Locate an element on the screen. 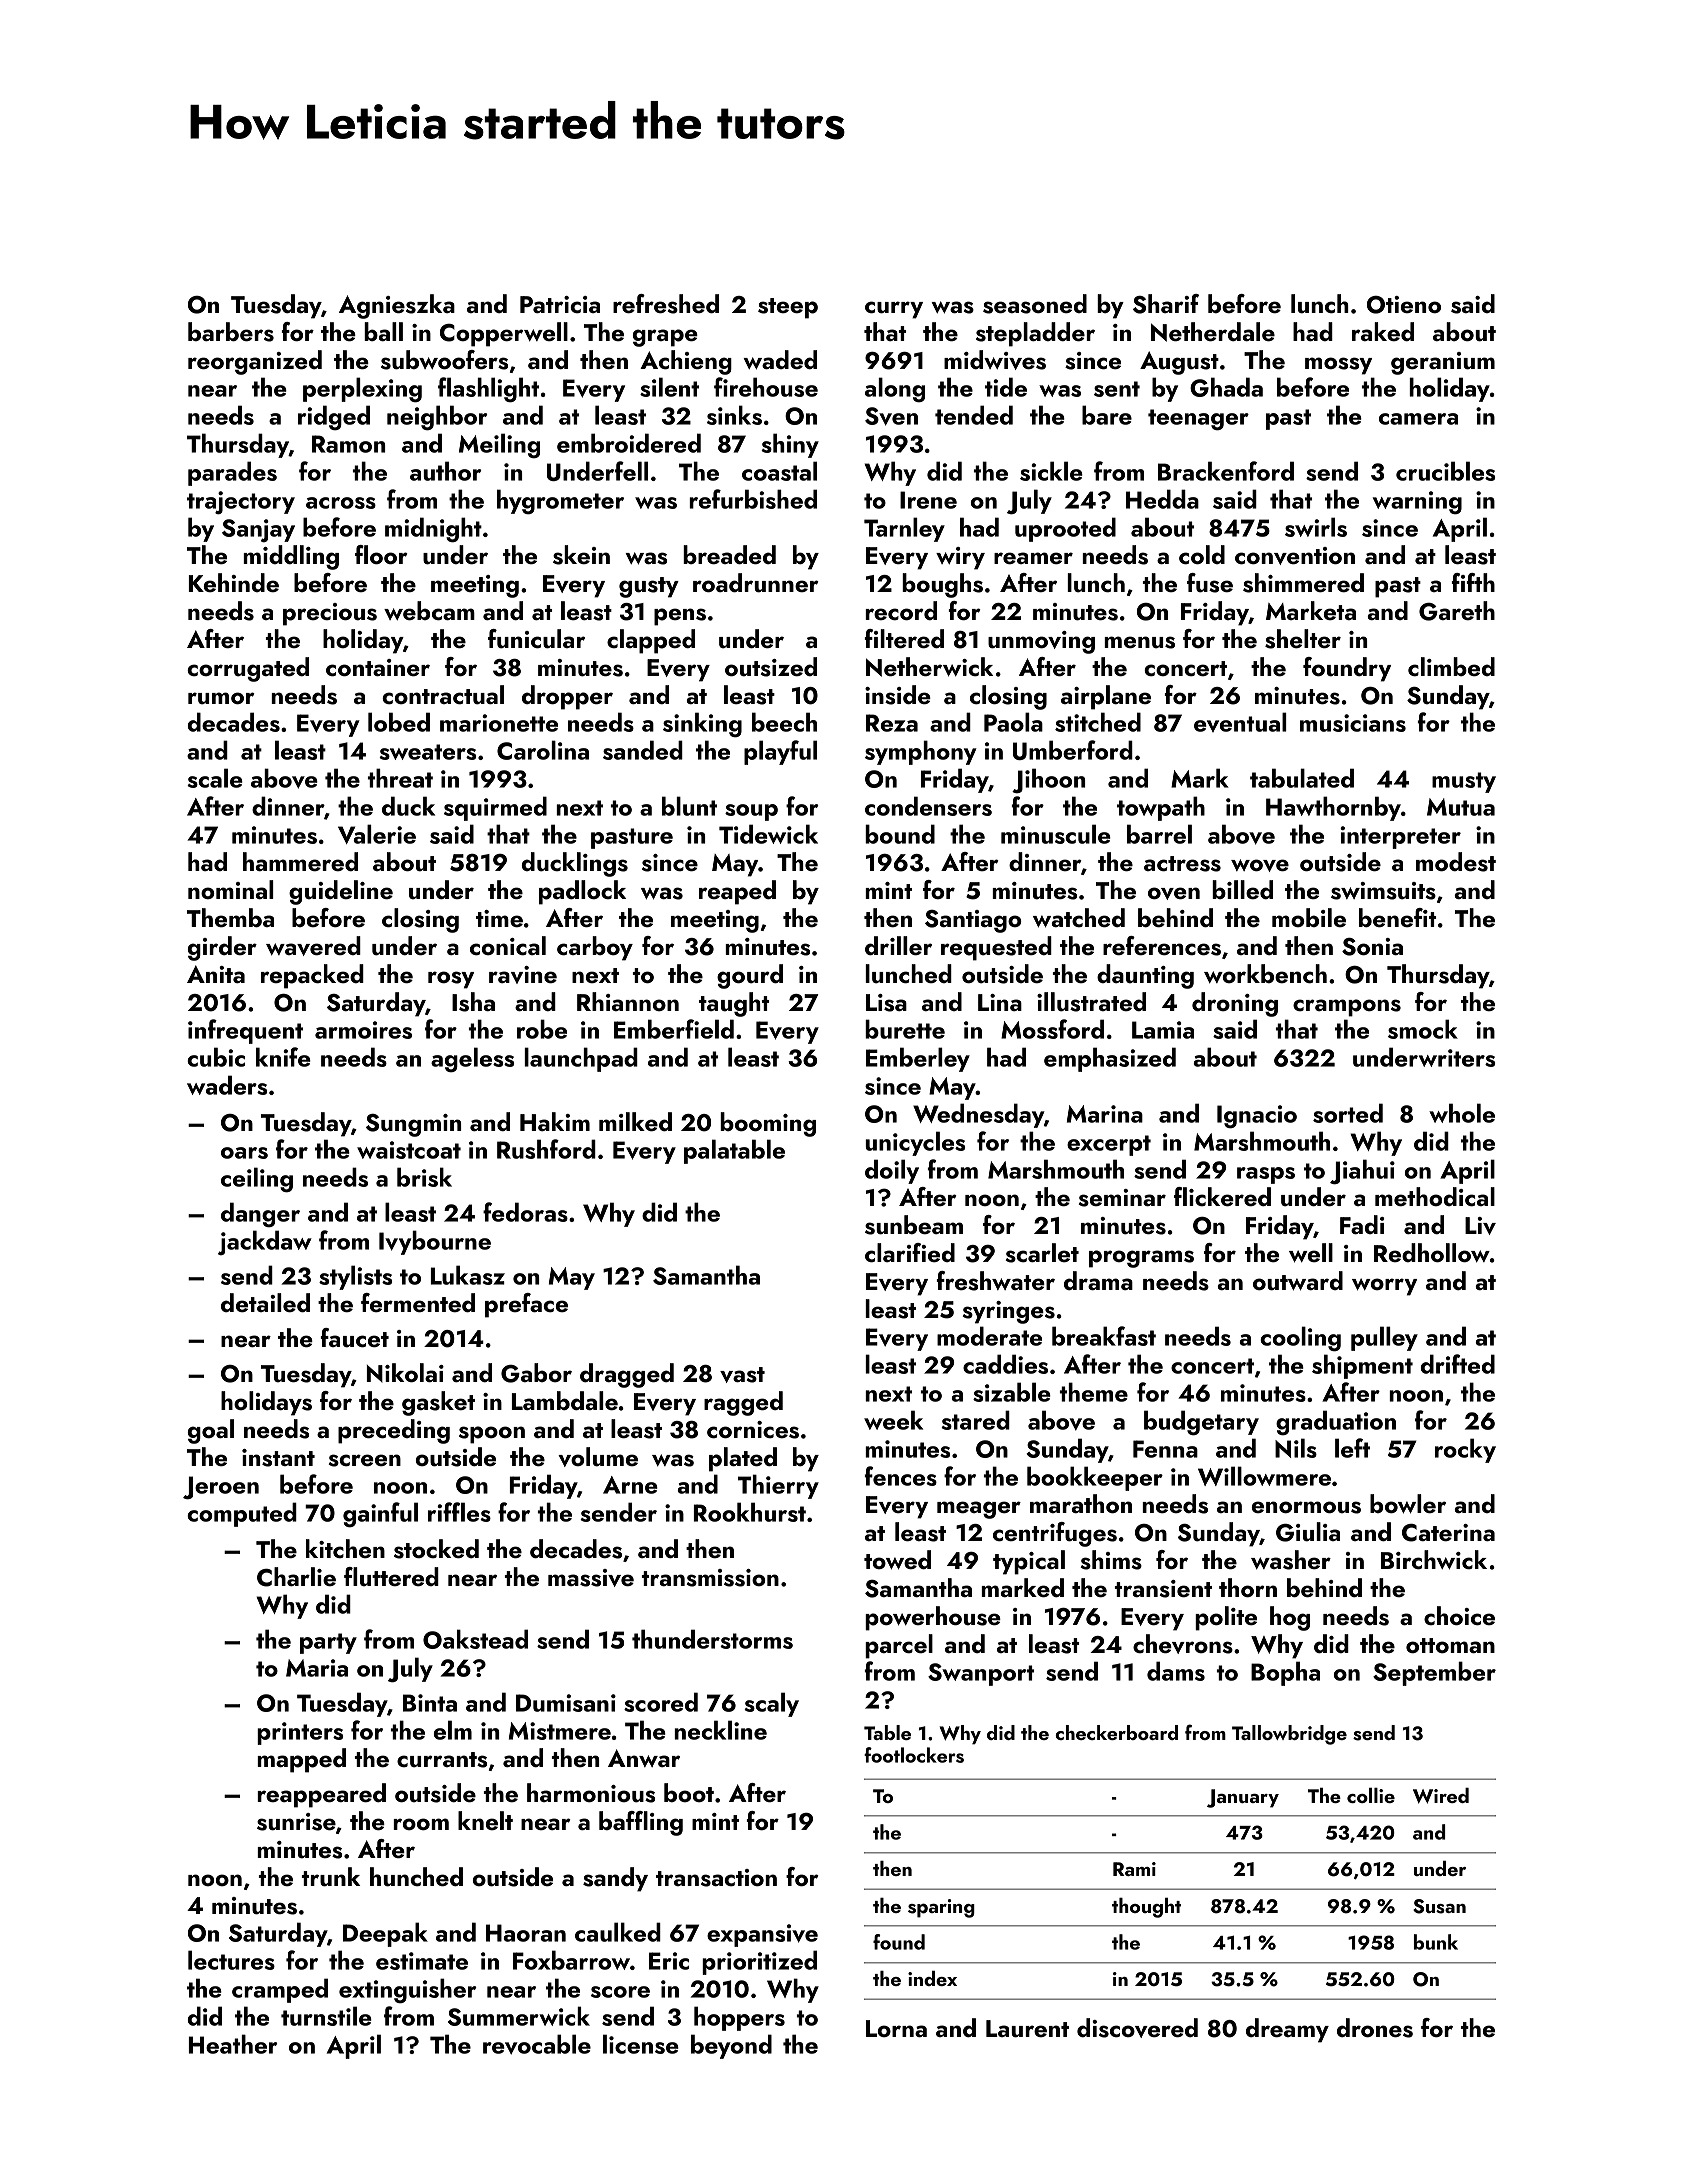  trunk is located at coordinates (331, 1877).
